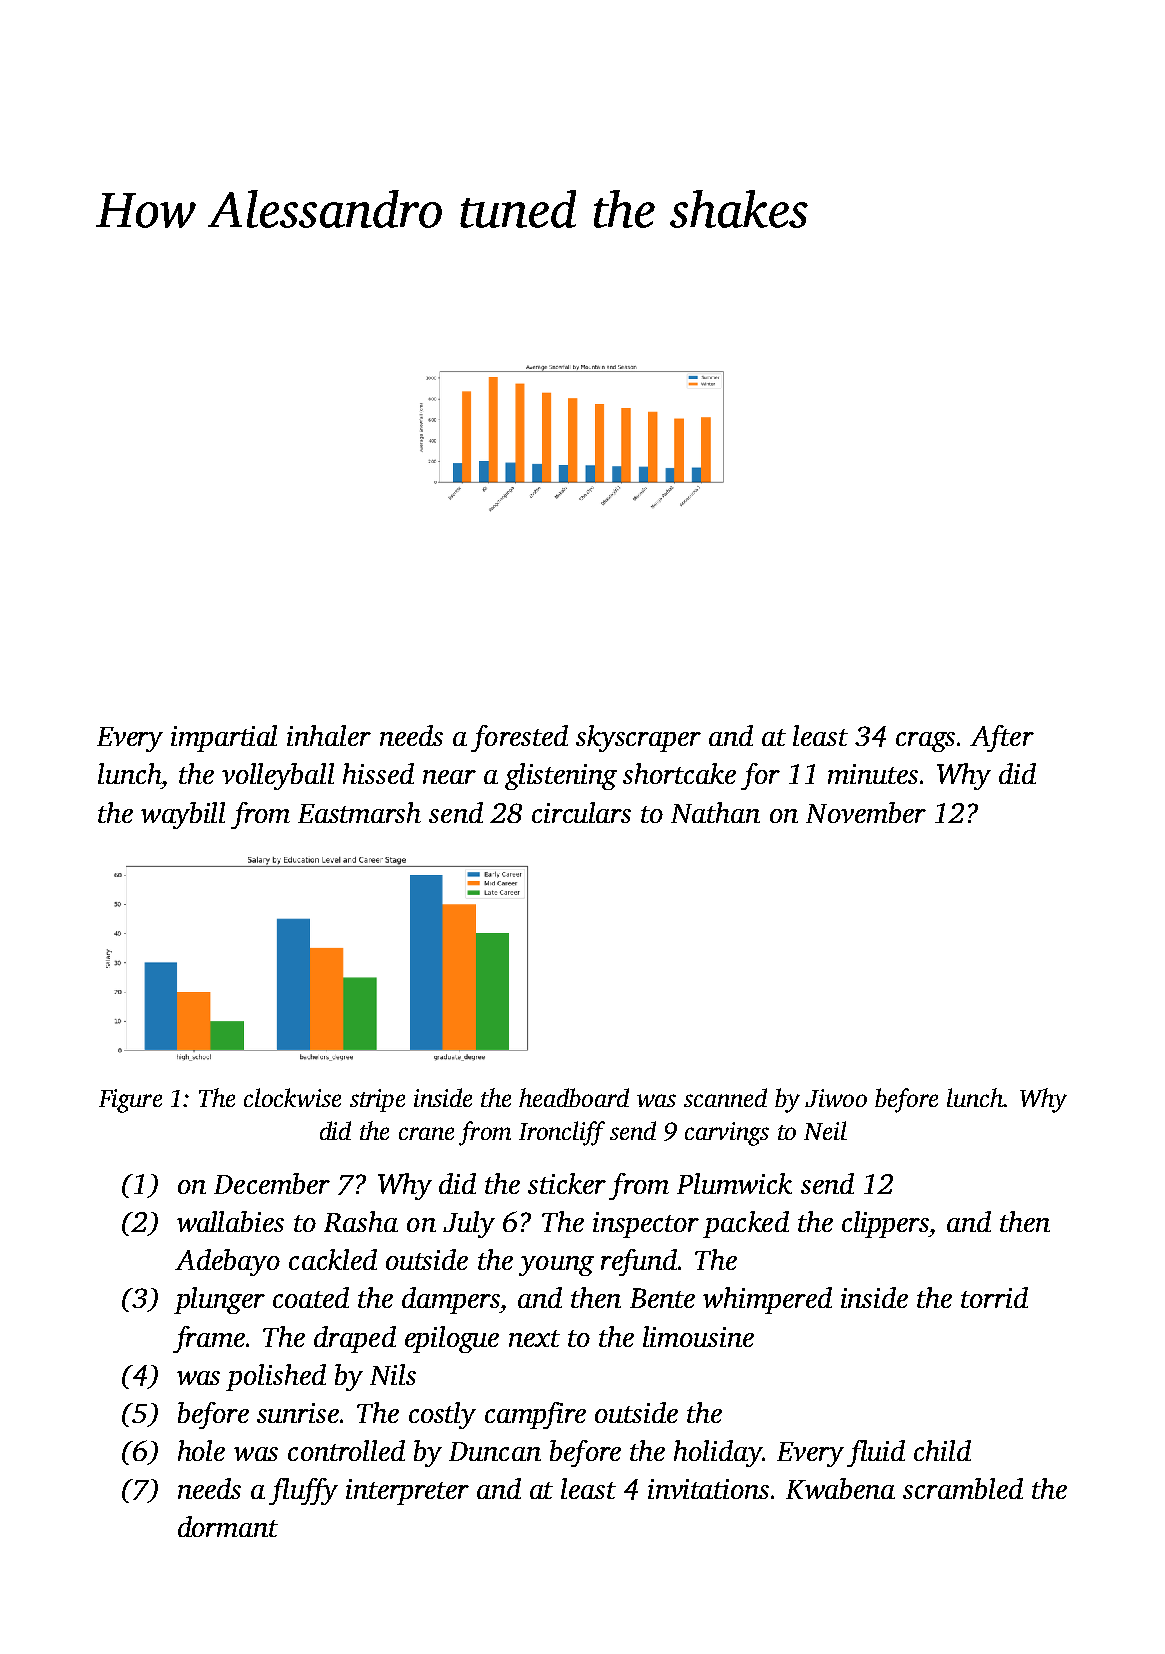 This page has height=1654, width=1165. What do you see at coordinates (556, 1266) in the page?
I see `young` at bounding box center [556, 1266].
